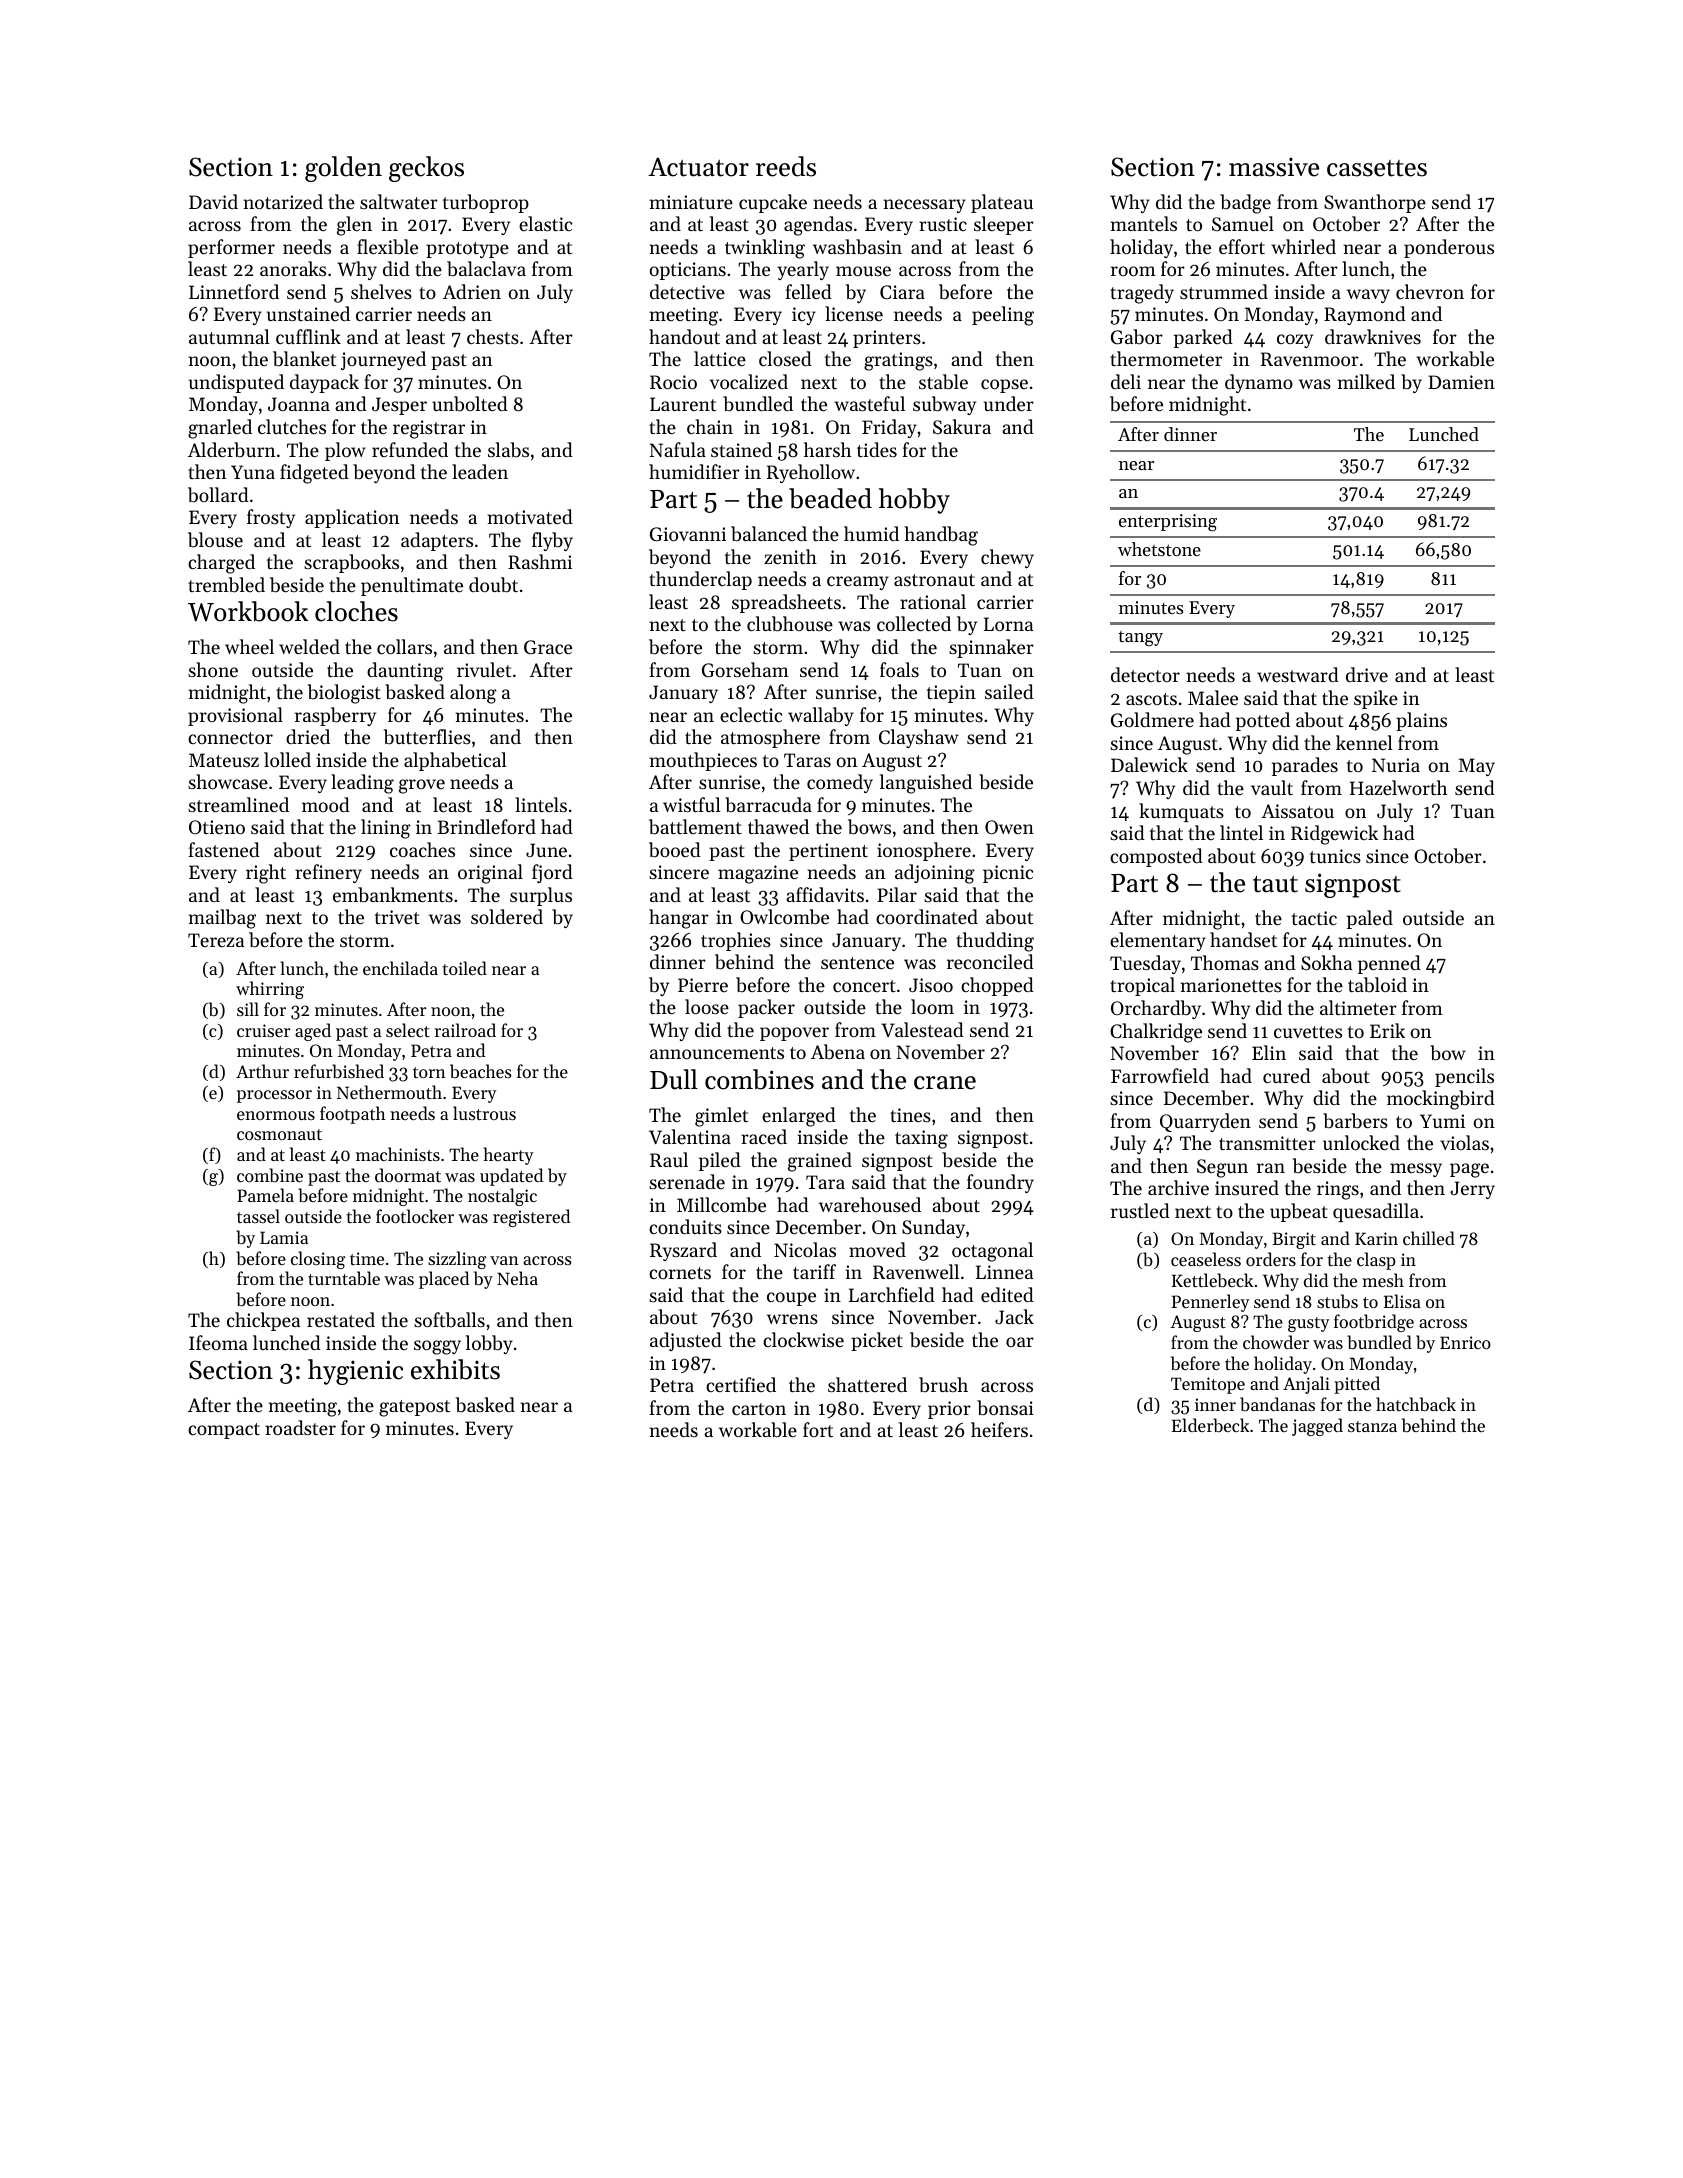 The width and height of the image is (1683, 2178). What do you see at coordinates (415, 1216) in the image?
I see `footlocker` at bounding box center [415, 1216].
